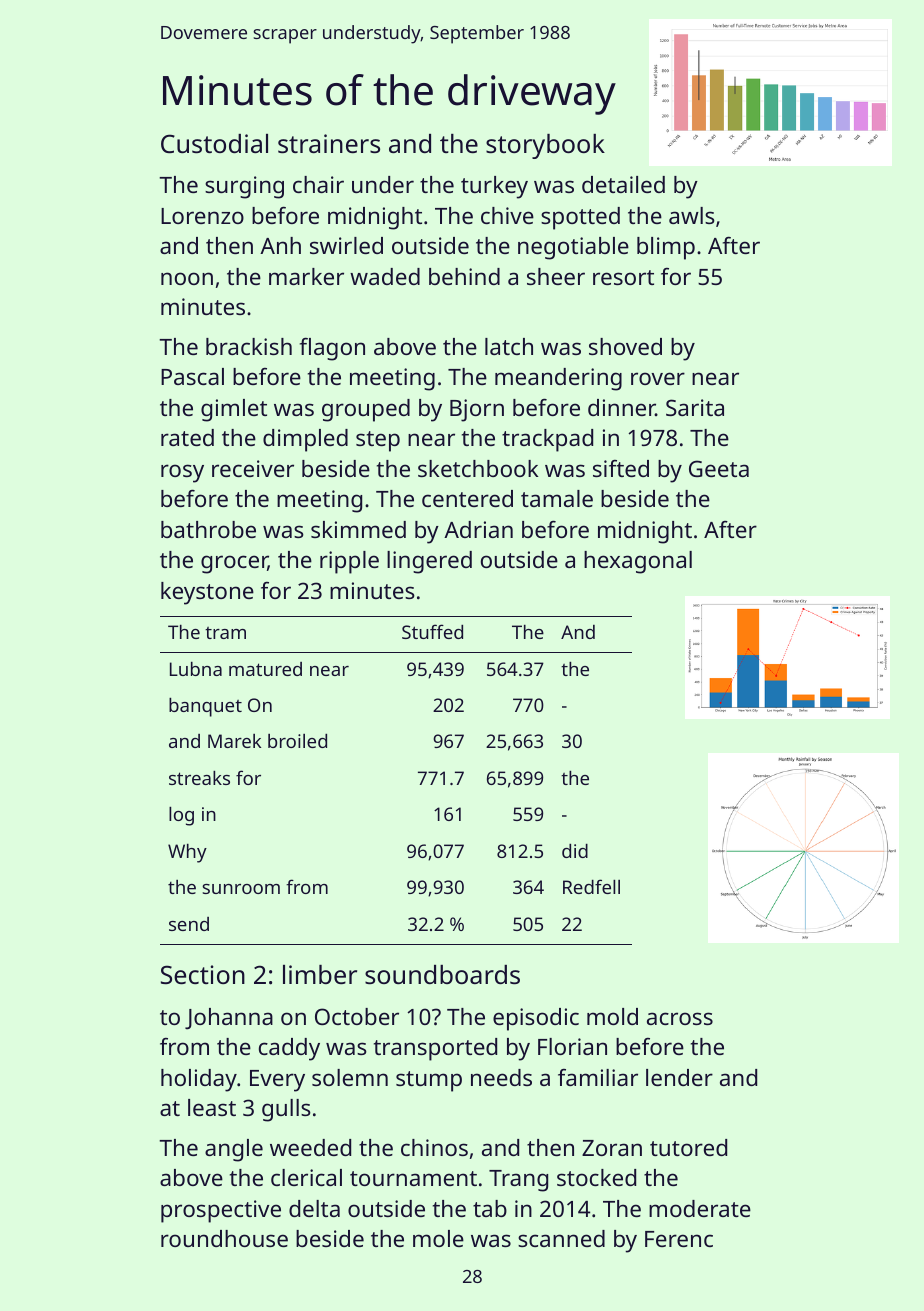 The width and height of the screenshot is (924, 1311). Describe the element at coordinates (305, 440) in the screenshot. I see `dimpled` at that location.
